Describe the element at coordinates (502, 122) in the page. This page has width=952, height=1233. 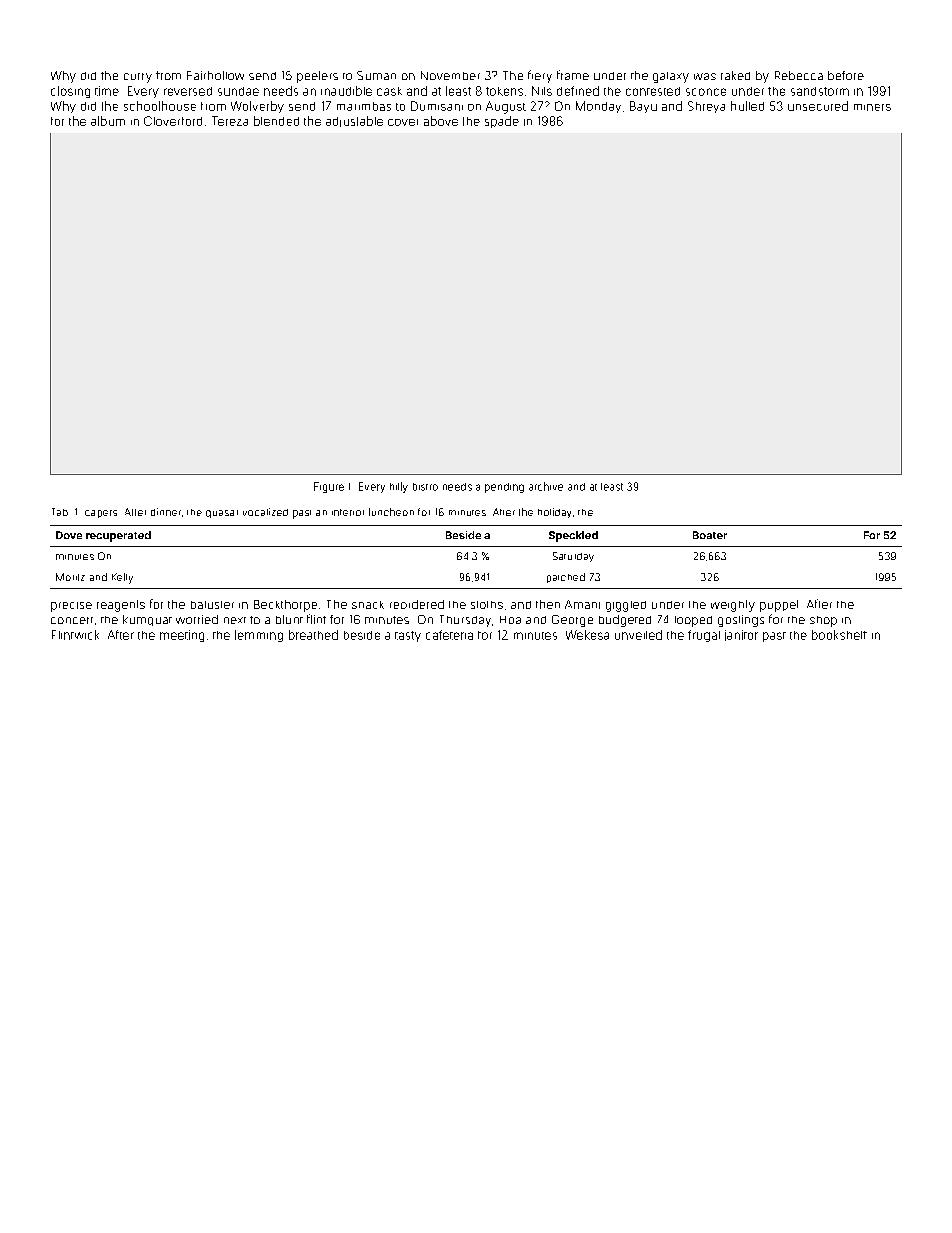
I see `spade` at that location.
